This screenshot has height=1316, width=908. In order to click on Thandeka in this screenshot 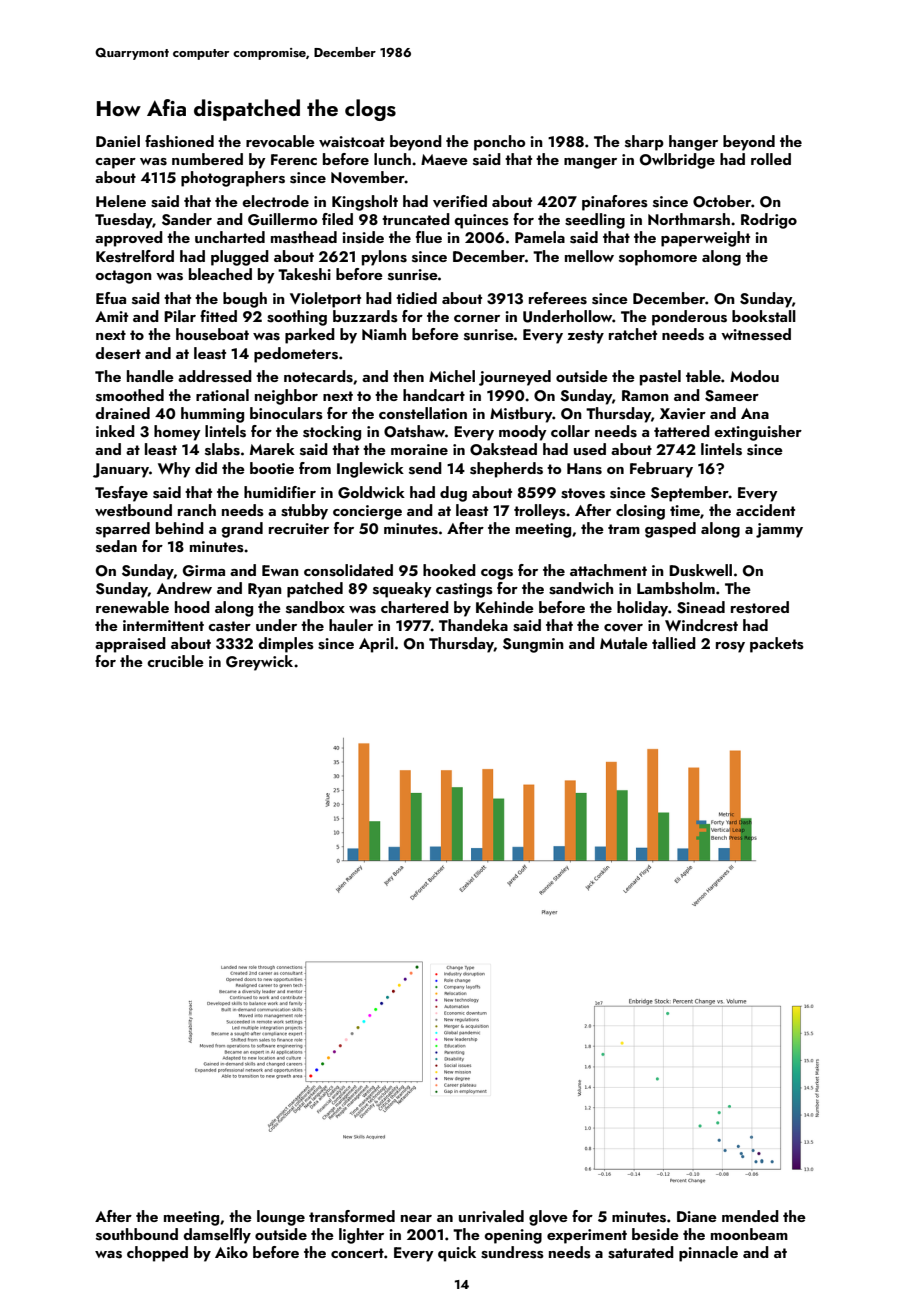, I will do `click(473, 625)`.
